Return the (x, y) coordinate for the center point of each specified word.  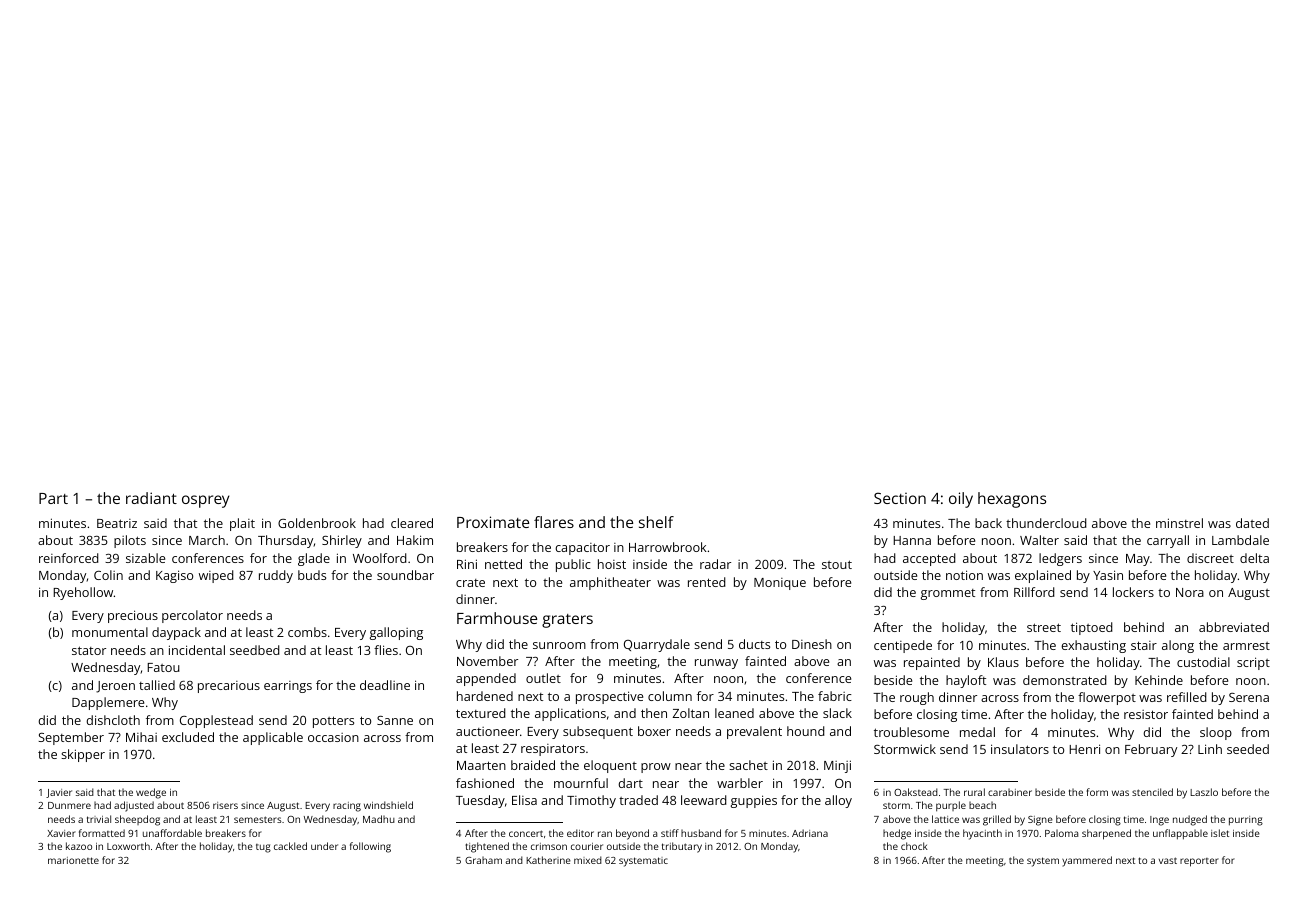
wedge (151, 793)
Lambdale (1240, 540)
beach (982, 805)
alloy (838, 801)
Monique (780, 584)
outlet (543, 678)
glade (314, 559)
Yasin (1108, 575)
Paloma (1061, 833)
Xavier (61, 833)
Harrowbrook (668, 547)
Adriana (810, 833)
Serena (1249, 697)
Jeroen (115, 687)
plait (242, 524)
